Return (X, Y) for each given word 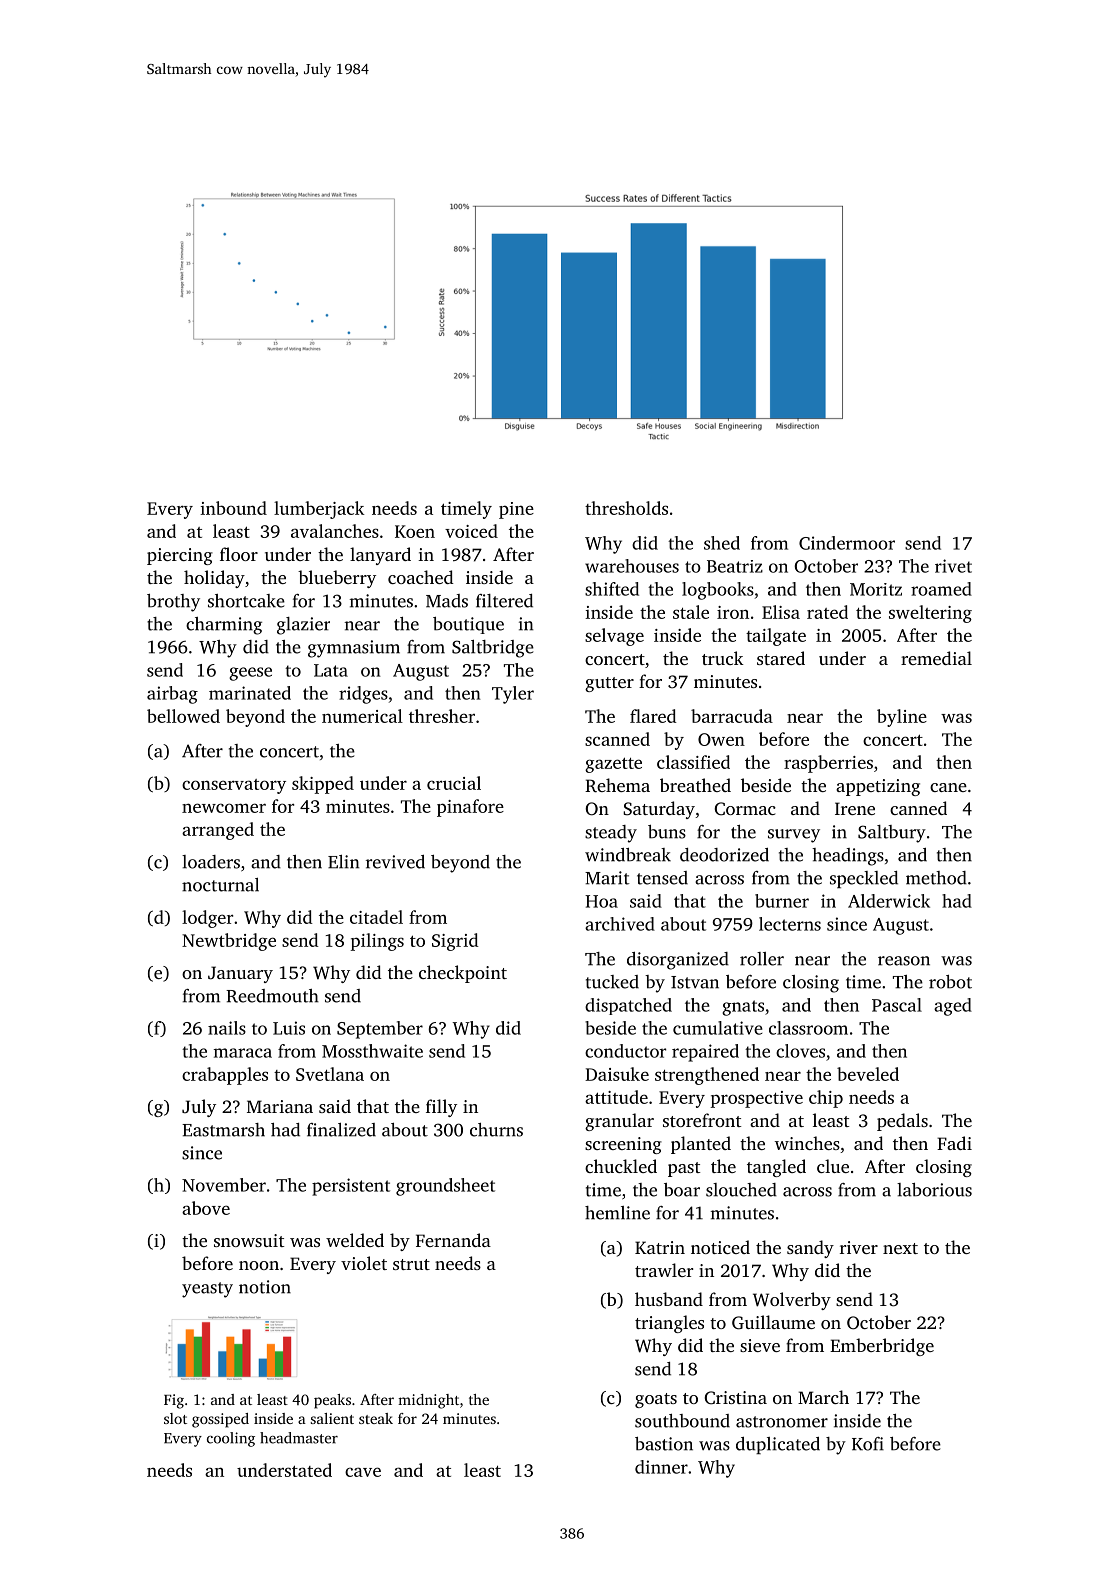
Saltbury (892, 834)
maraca (243, 1053)
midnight (428, 1401)
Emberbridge (882, 1347)
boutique (468, 625)
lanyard (380, 556)
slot (175, 1418)
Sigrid (455, 942)
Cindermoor (847, 543)
